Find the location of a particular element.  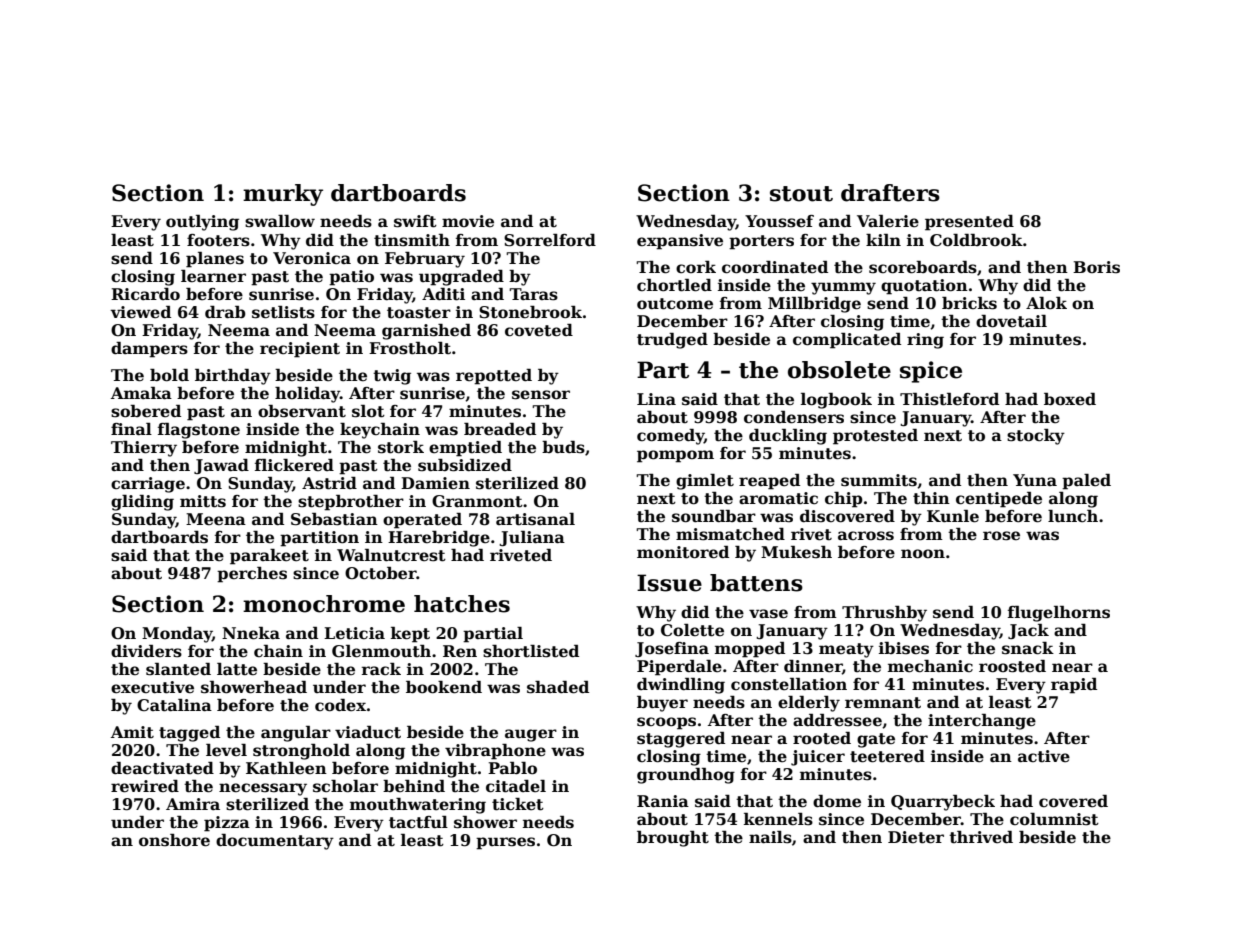

brought is located at coordinates (673, 839).
